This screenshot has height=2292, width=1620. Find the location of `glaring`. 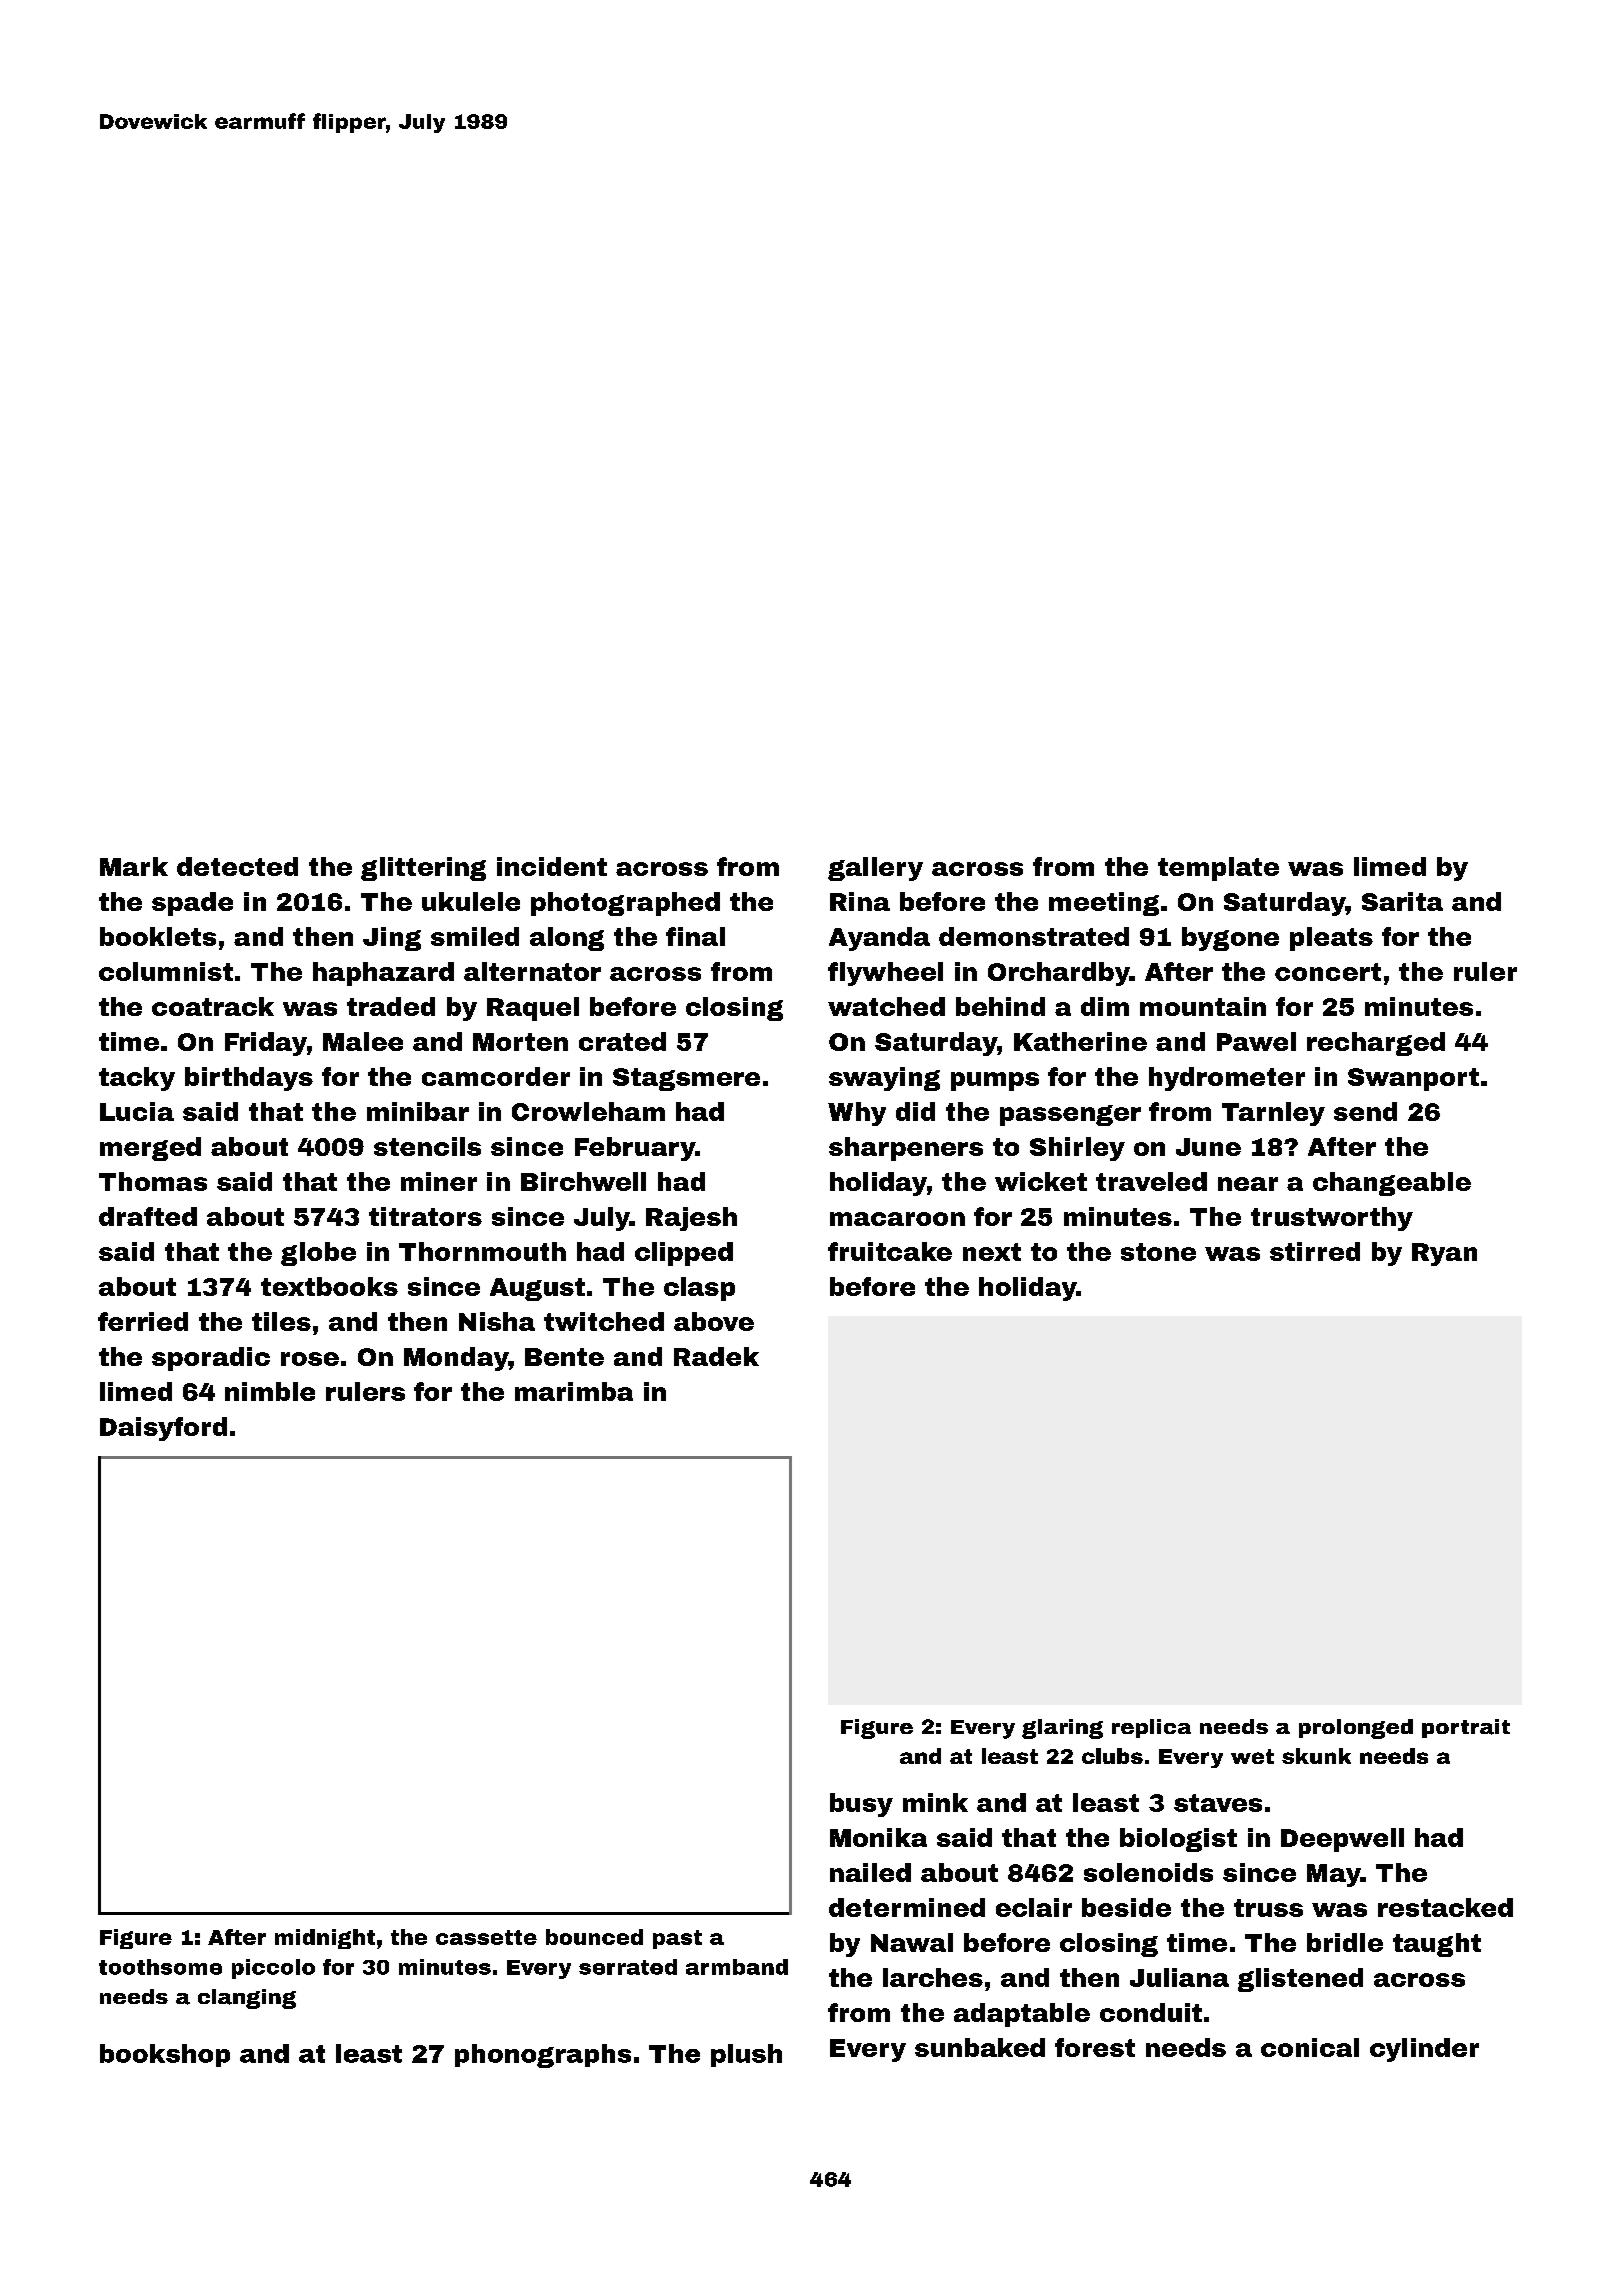

glaring is located at coordinates (1062, 1729).
